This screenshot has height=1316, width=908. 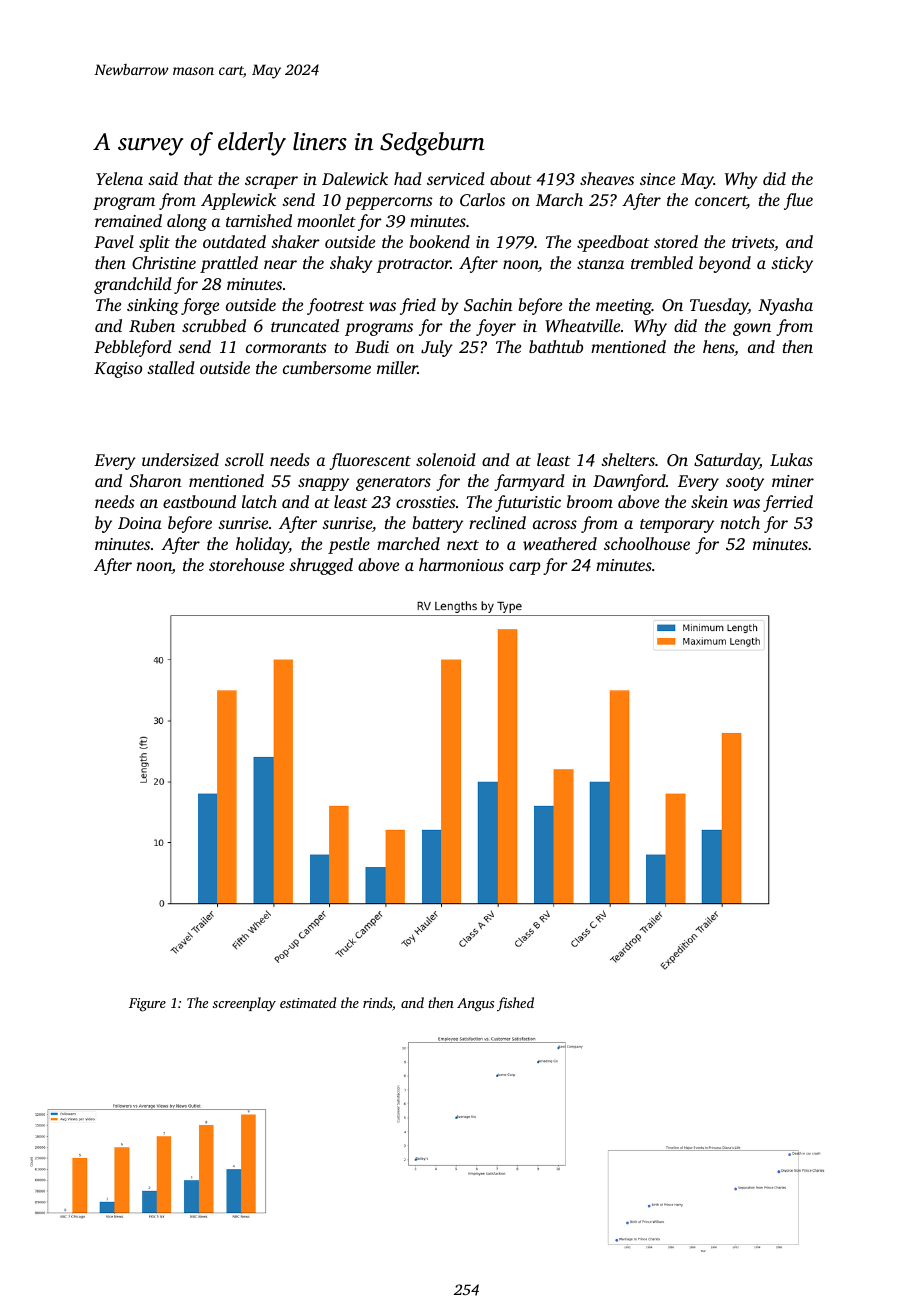 What do you see at coordinates (515, 1004) in the screenshot?
I see `fished` at bounding box center [515, 1004].
